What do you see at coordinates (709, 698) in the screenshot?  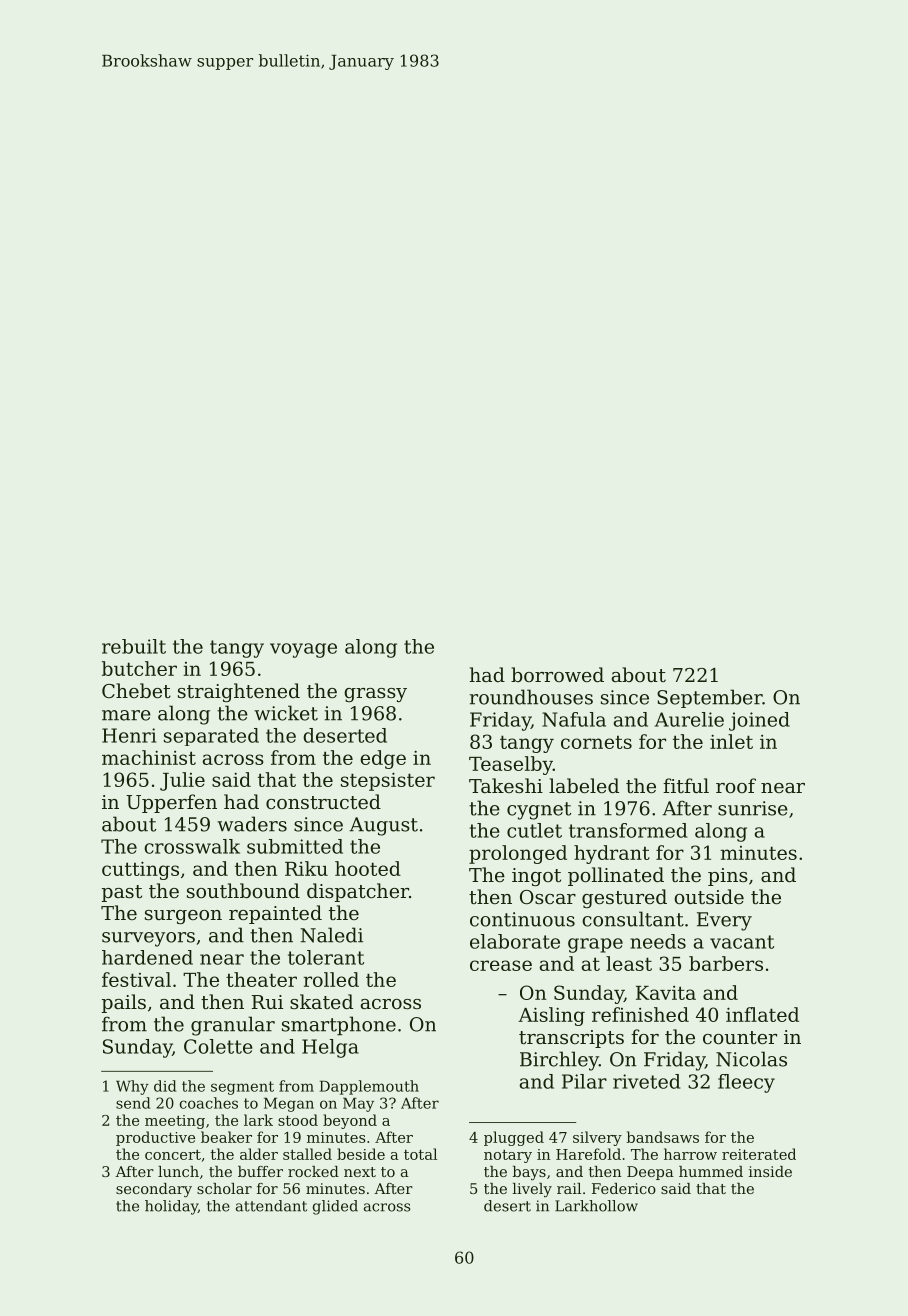 I see `September` at bounding box center [709, 698].
